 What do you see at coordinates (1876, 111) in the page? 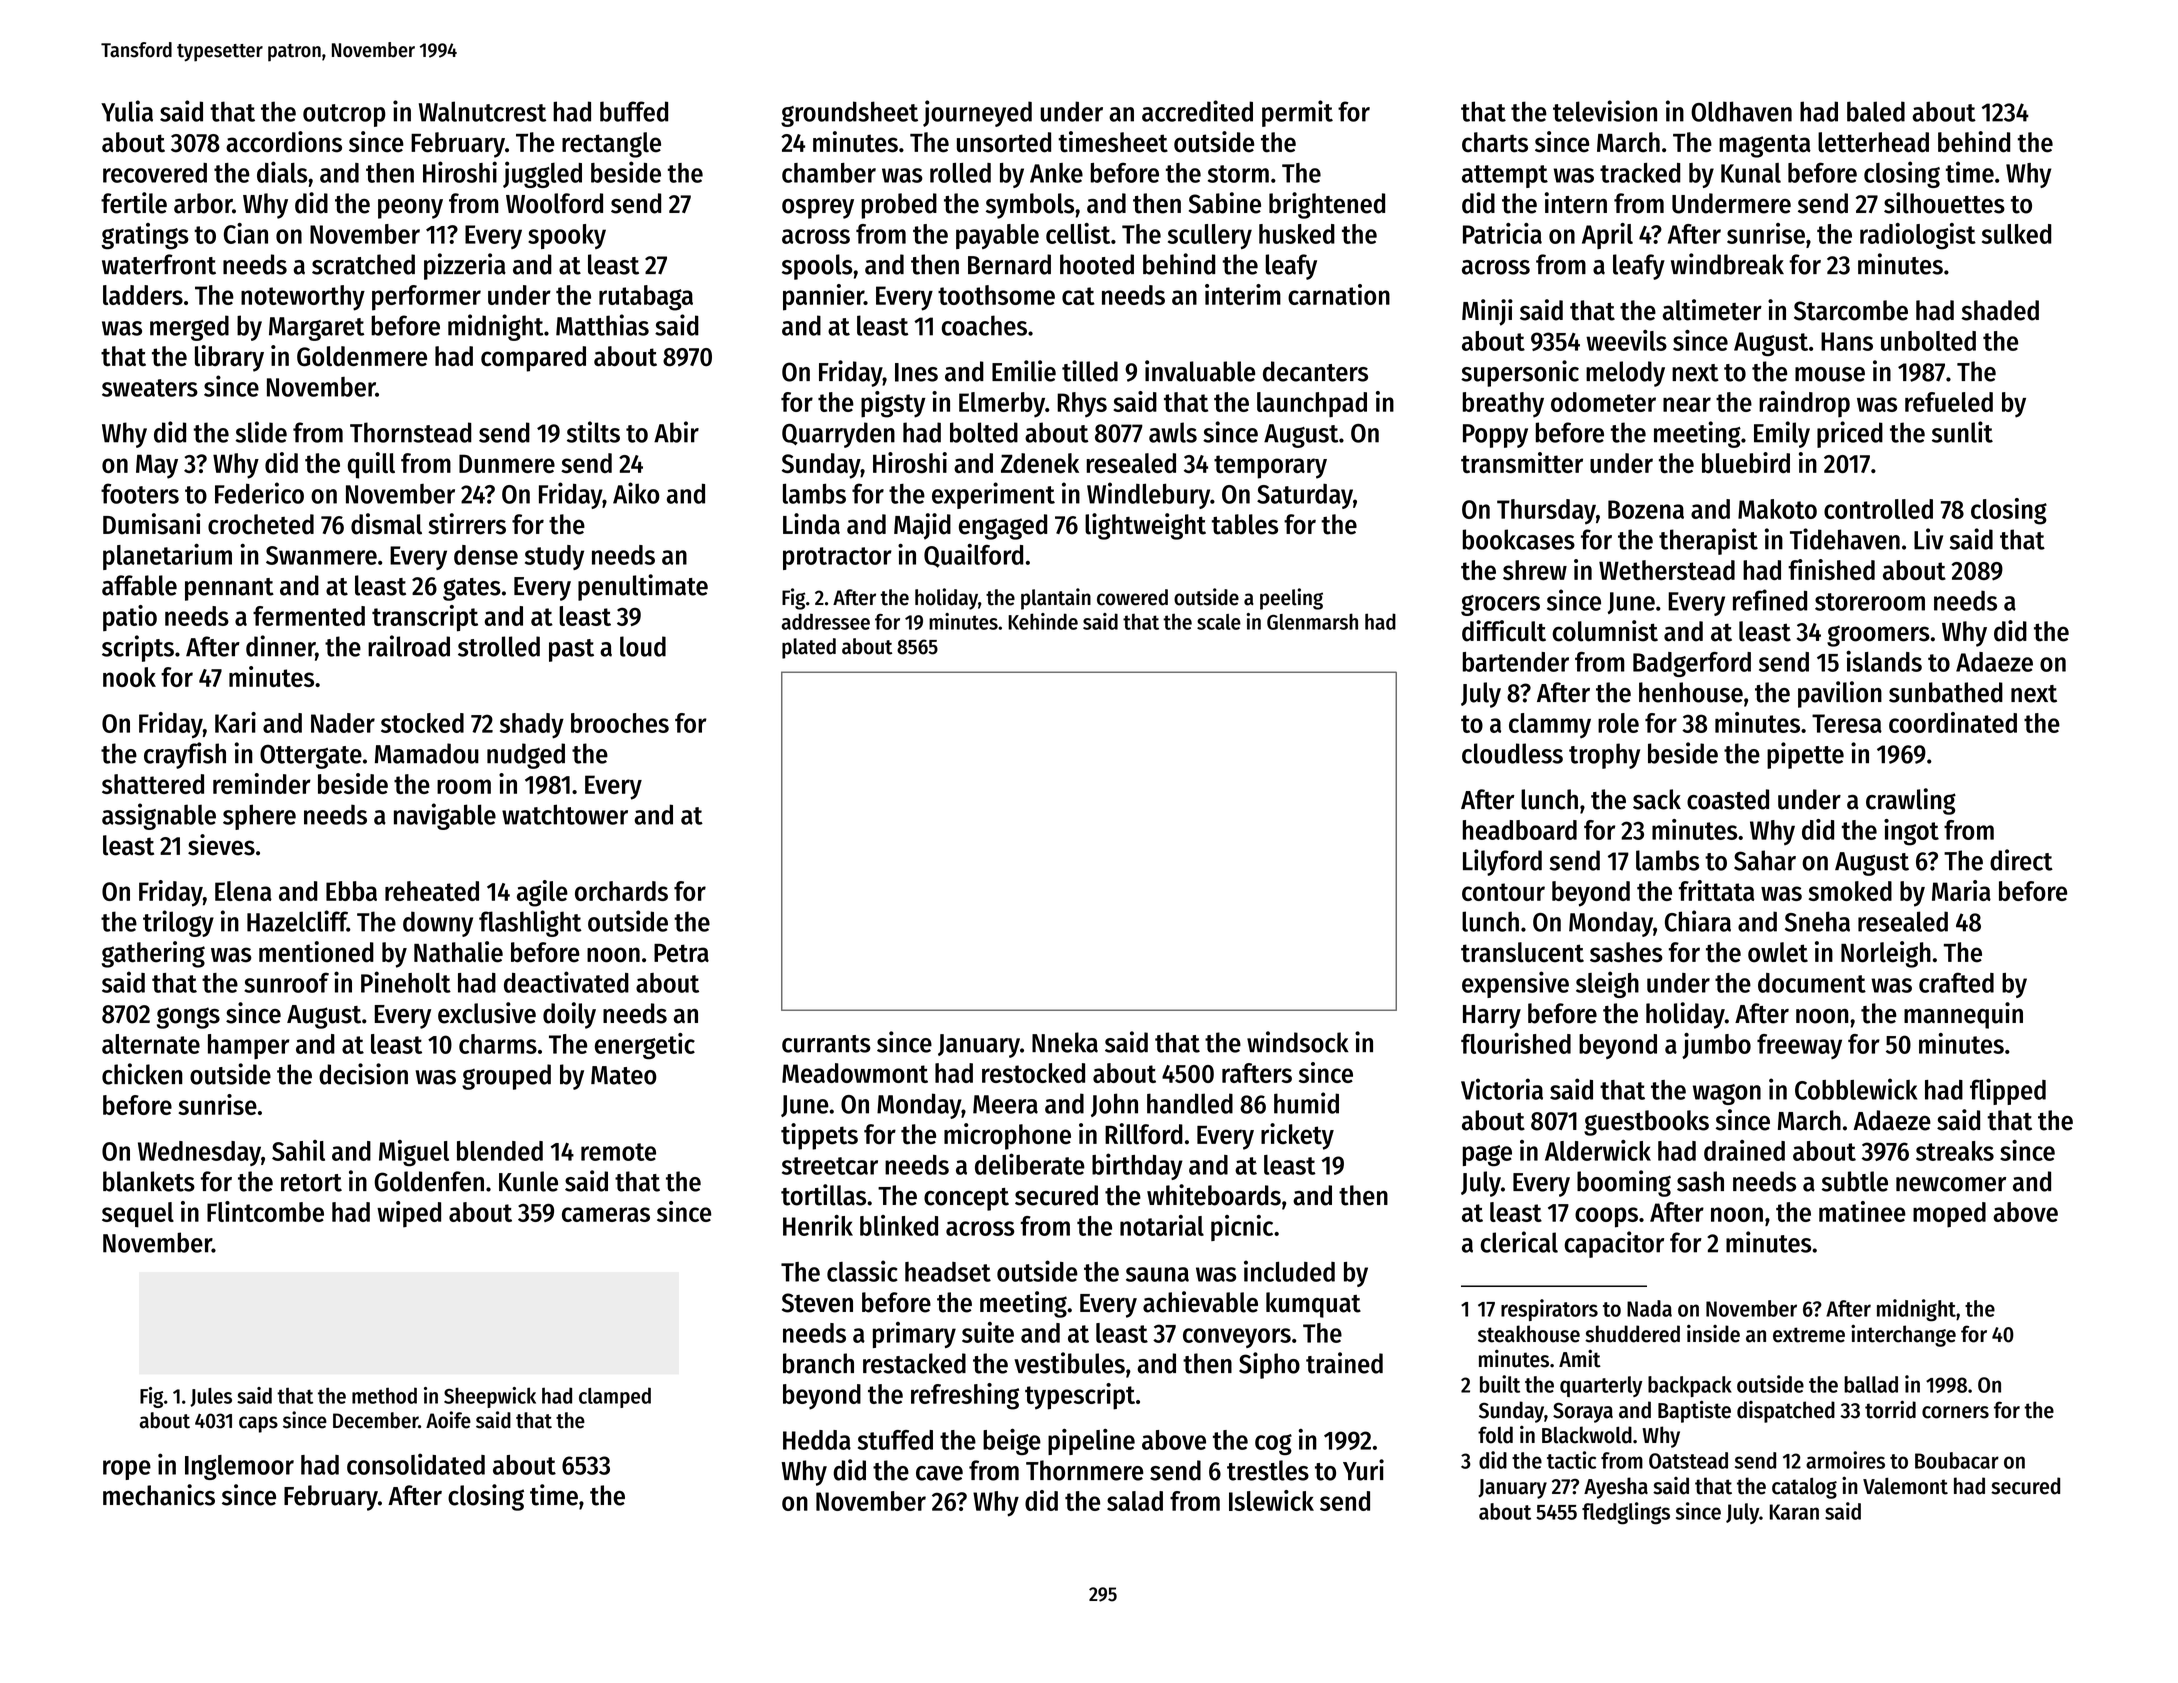
I see `baled` at bounding box center [1876, 111].
